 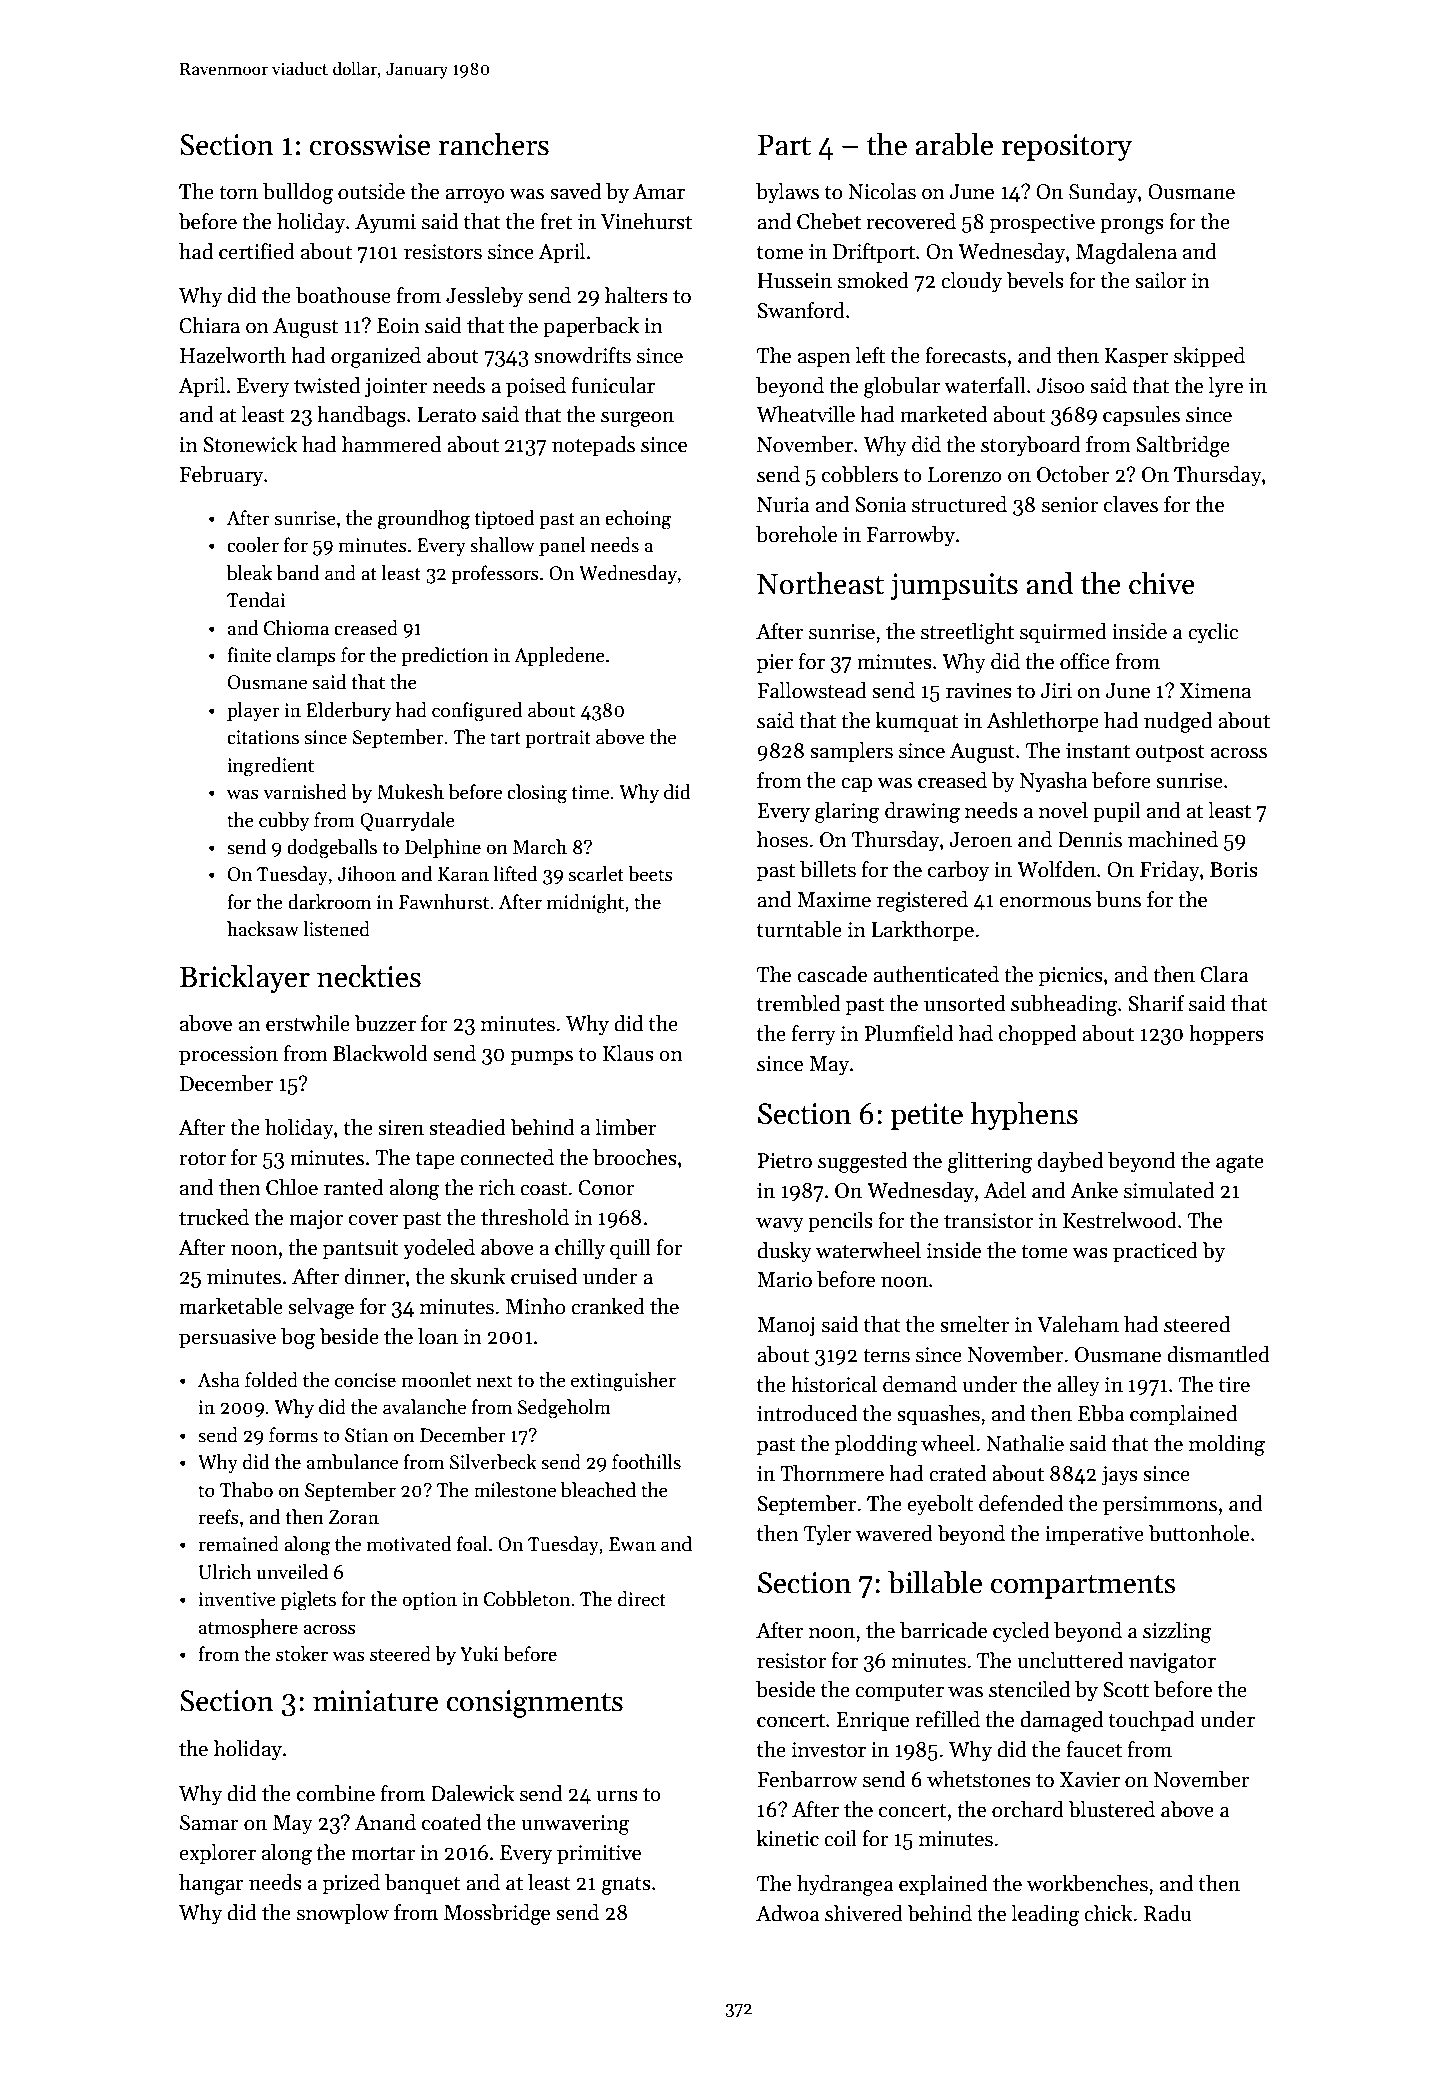 I want to click on surgeon, so click(x=637, y=419).
